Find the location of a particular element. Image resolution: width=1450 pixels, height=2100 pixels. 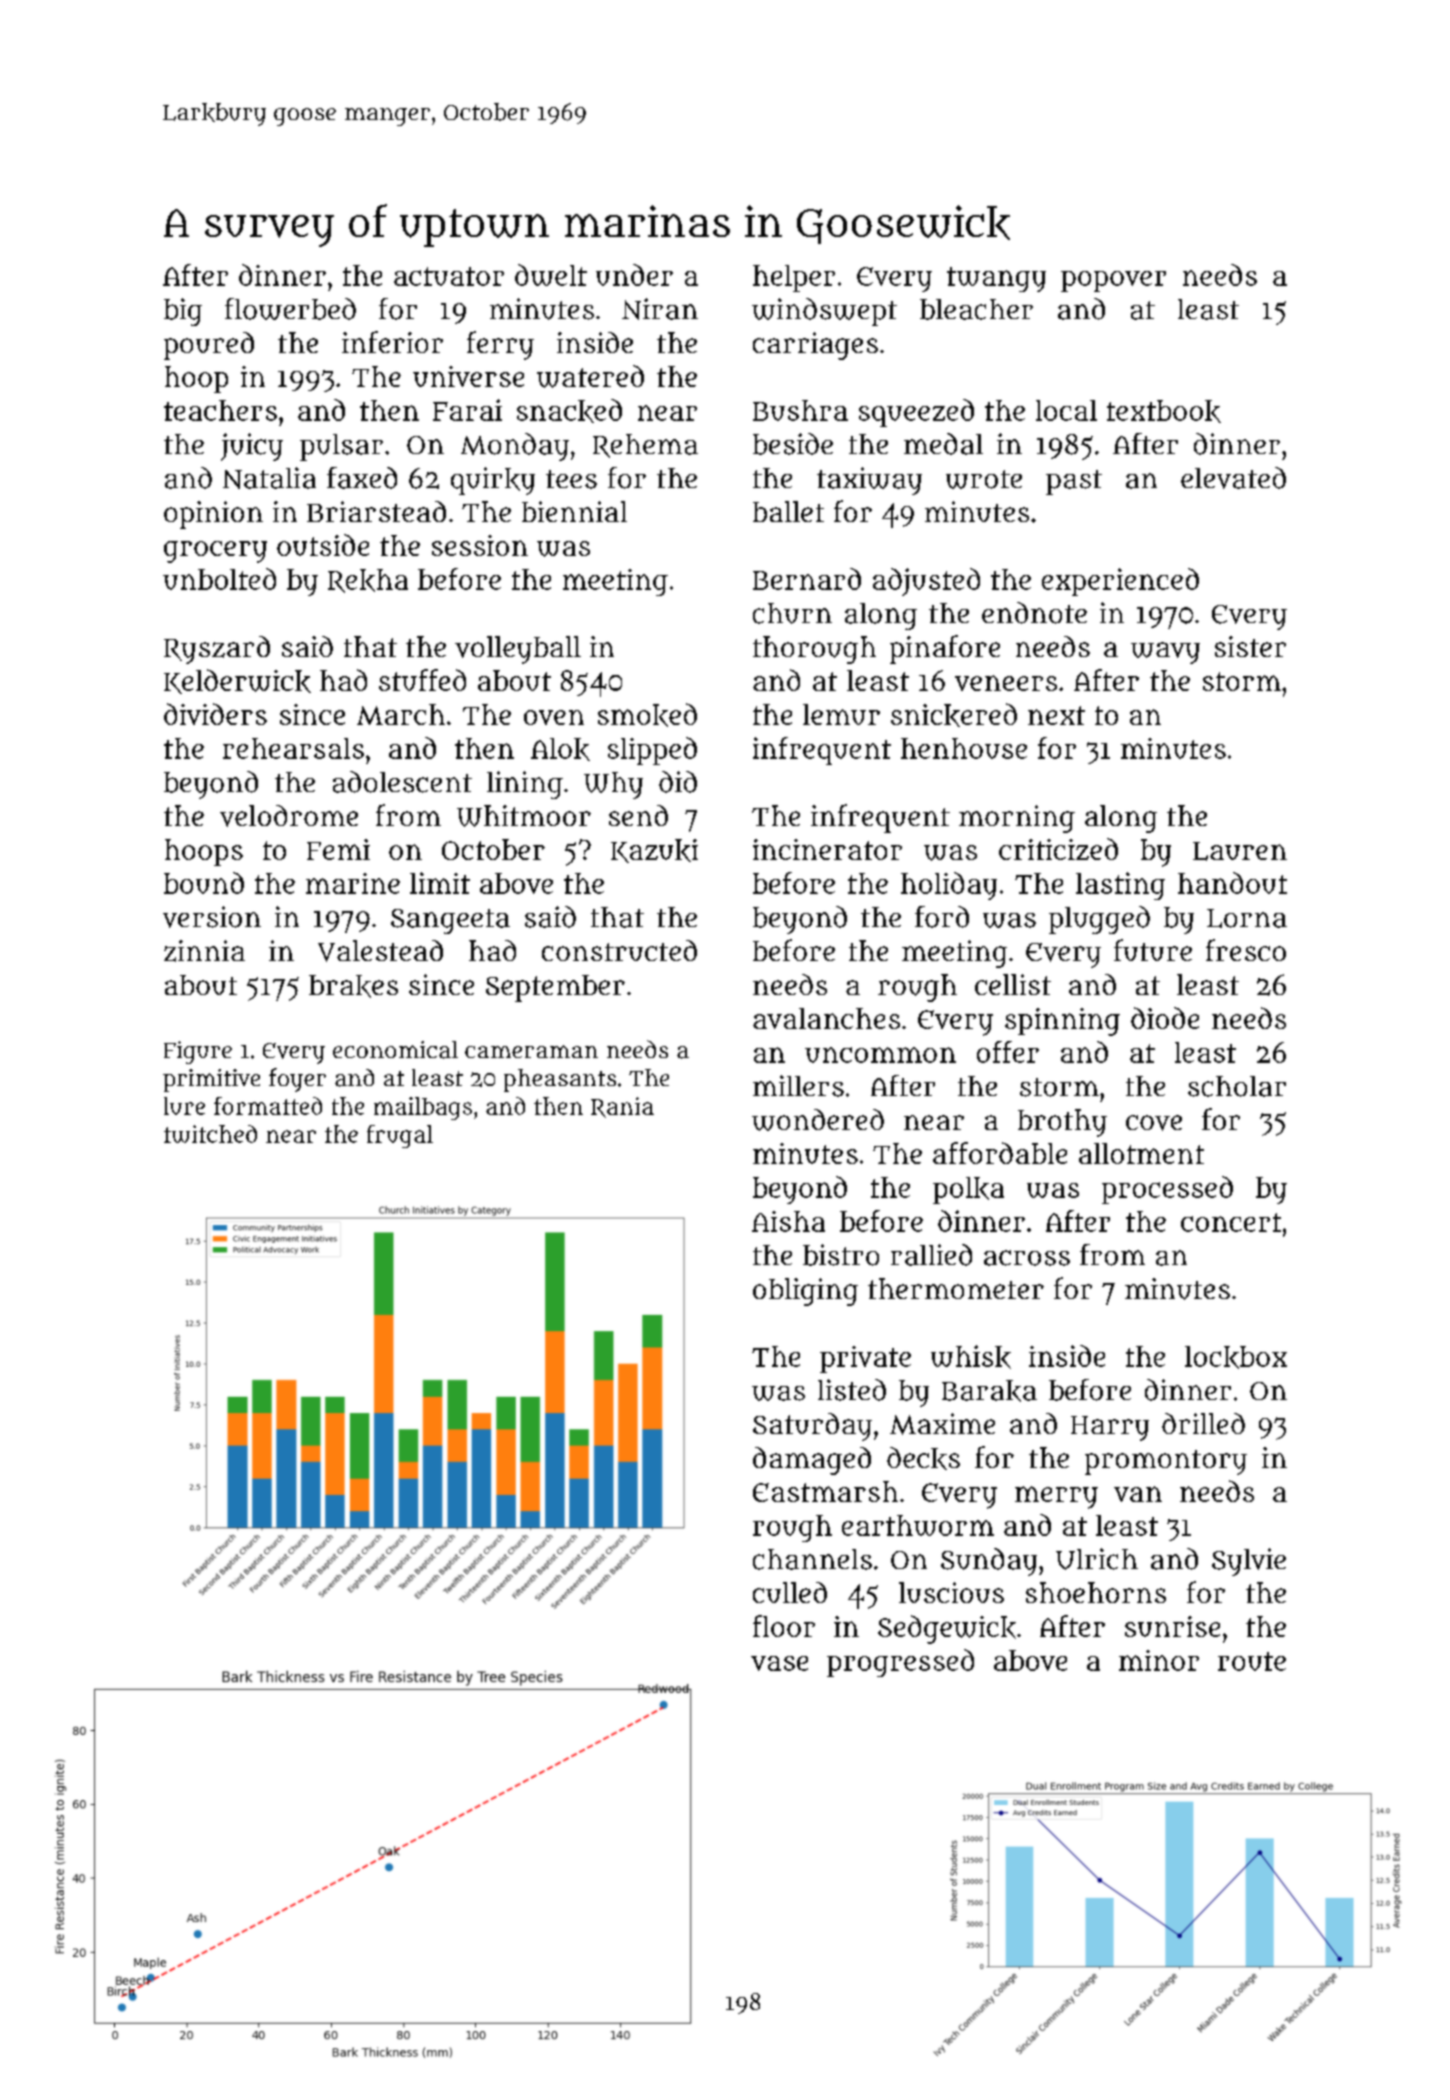

processed is located at coordinates (1167, 1190).
